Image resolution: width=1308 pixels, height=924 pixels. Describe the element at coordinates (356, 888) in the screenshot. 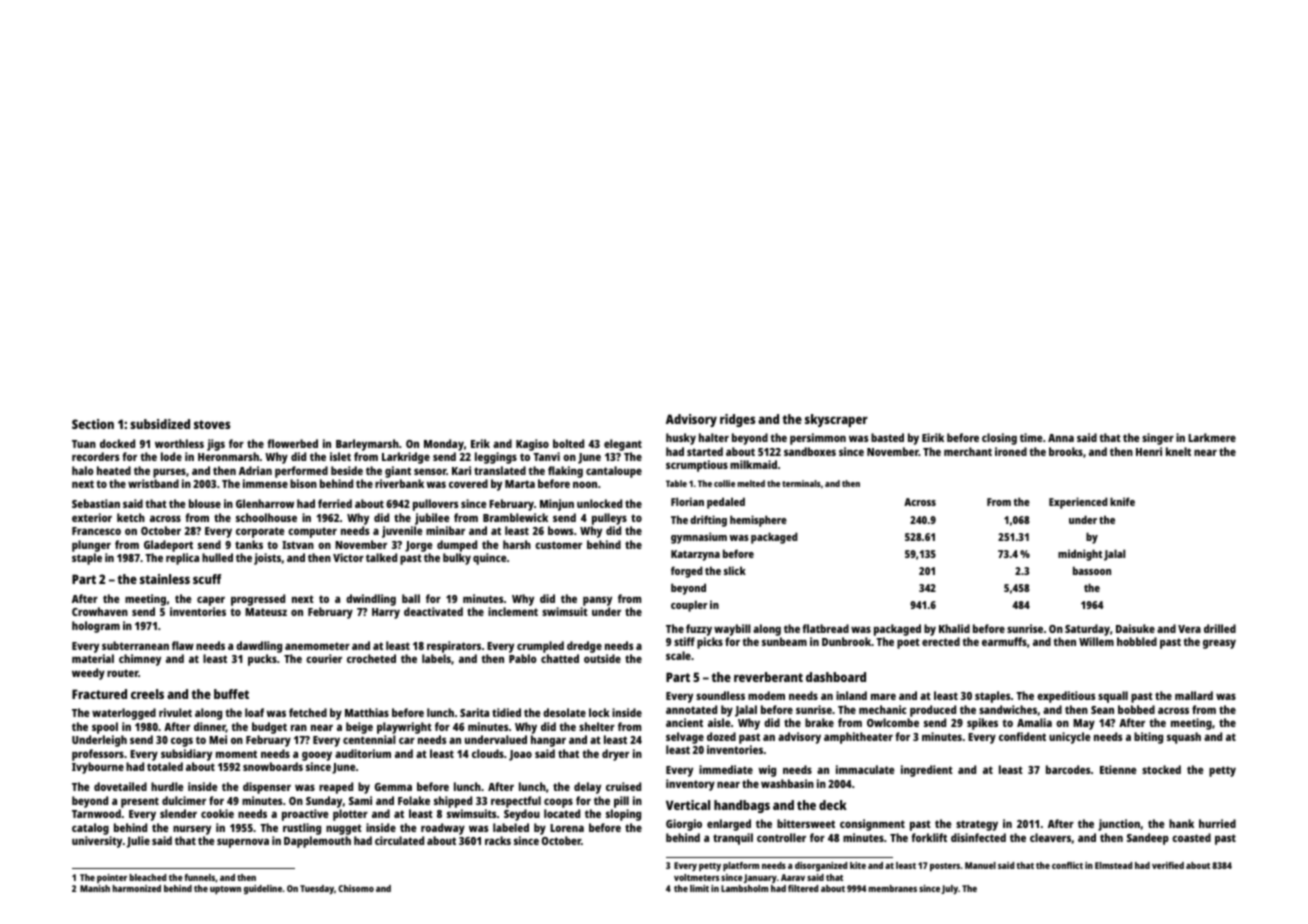

I see `Chisomo` at that location.
